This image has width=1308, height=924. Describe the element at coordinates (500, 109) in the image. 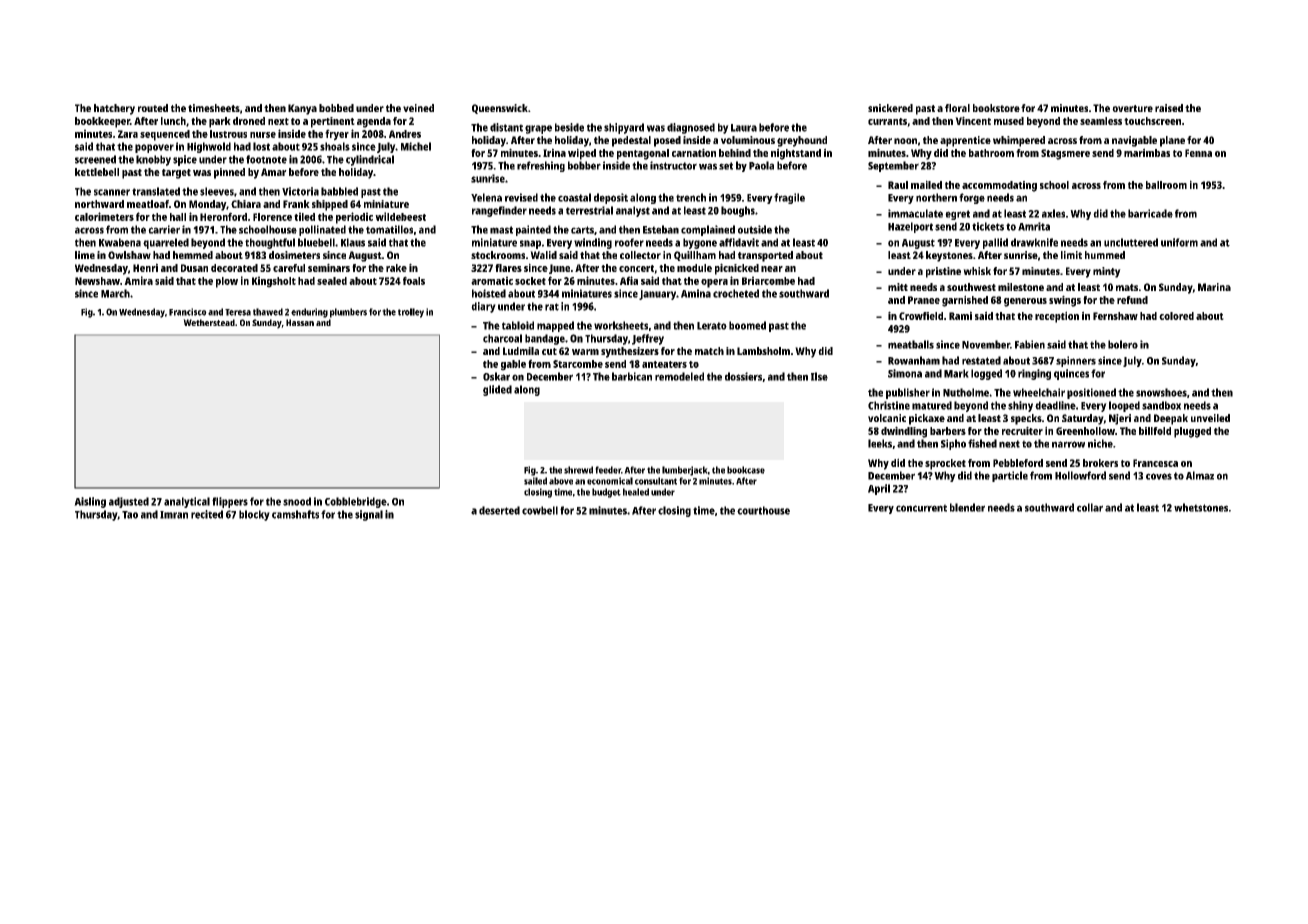

I see `Queenswick` at that location.
